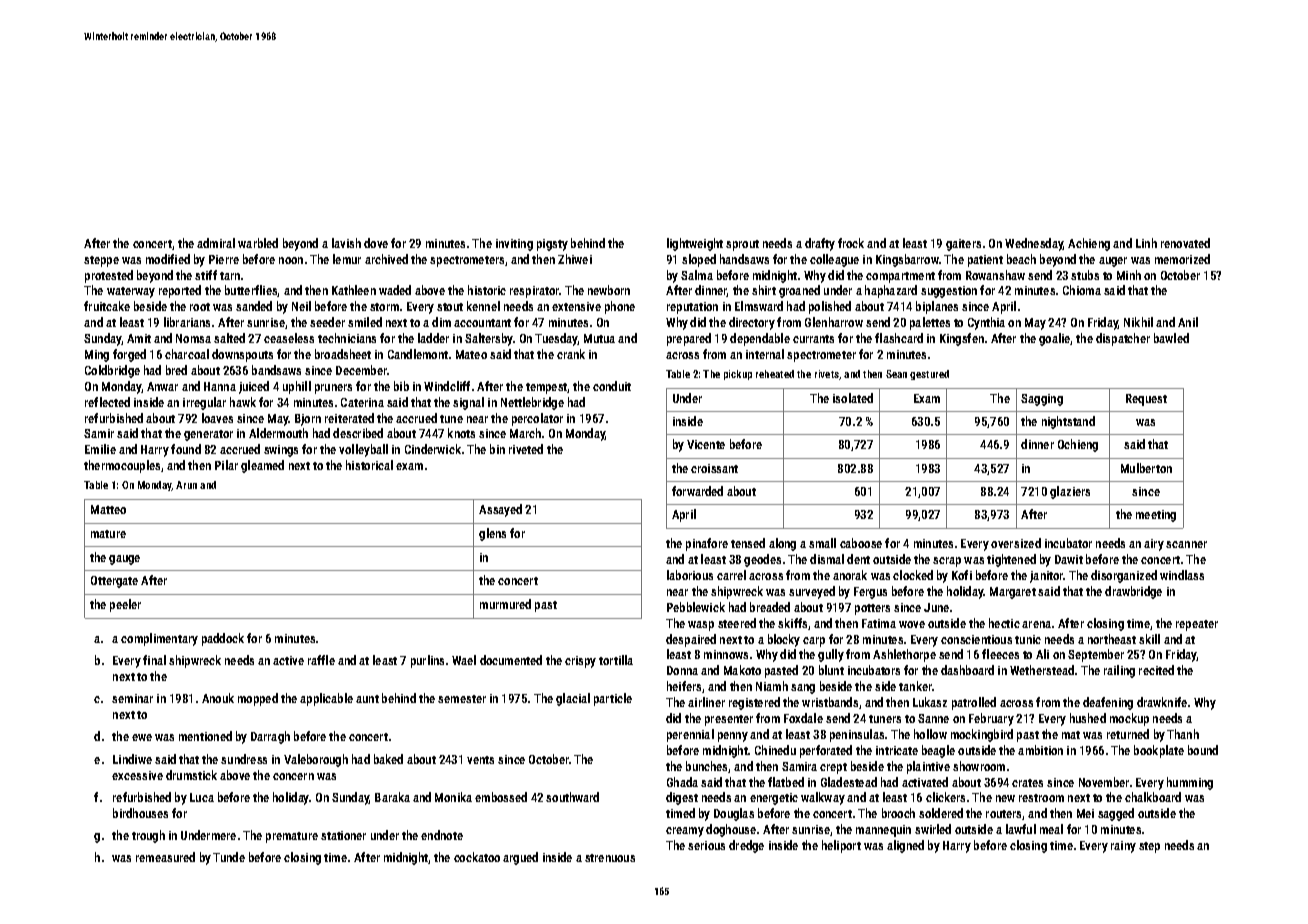  Describe the element at coordinates (1146, 400) in the image. I see `Request` at that location.
